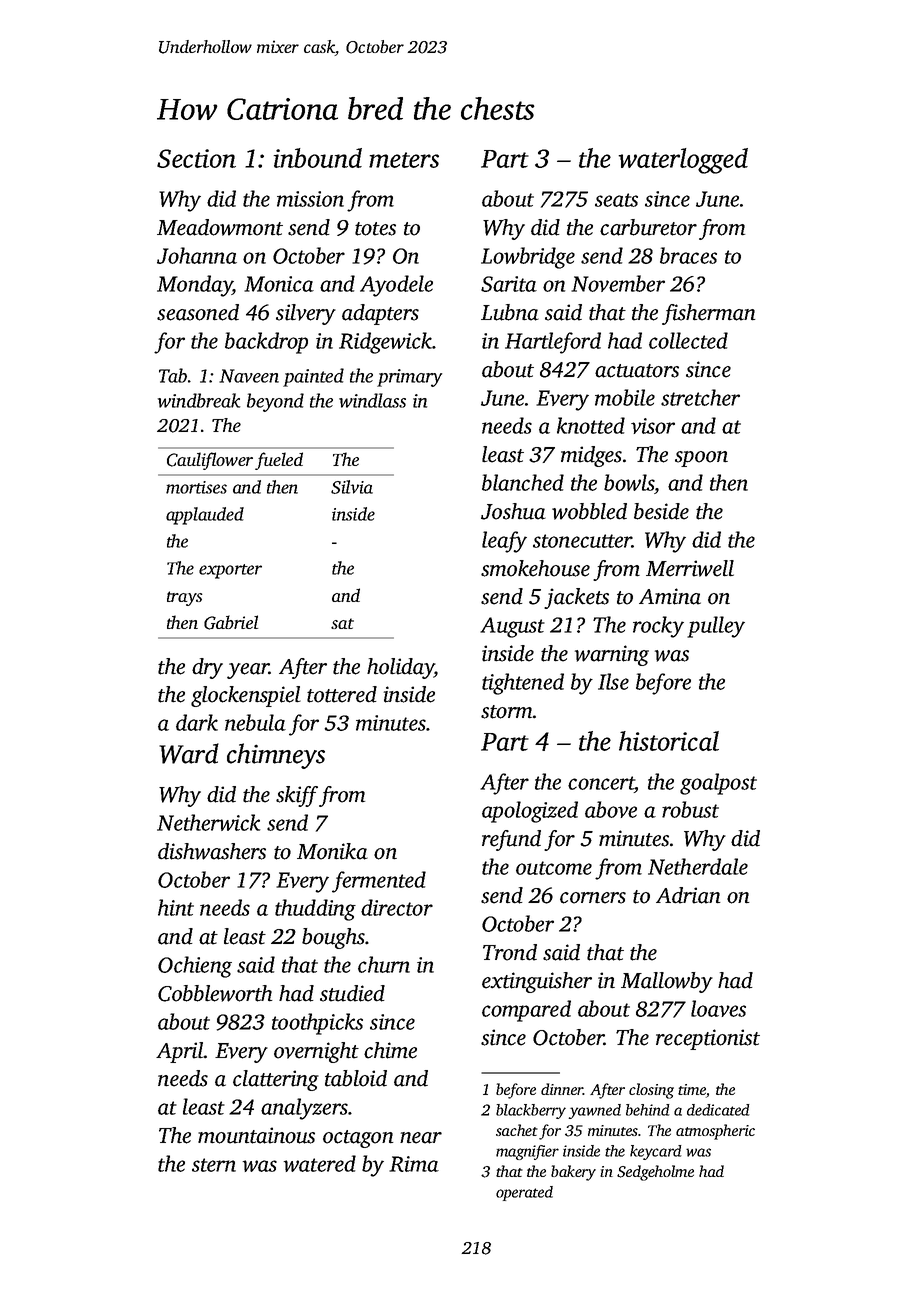  What do you see at coordinates (404, 160) in the screenshot?
I see `meters` at bounding box center [404, 160].
